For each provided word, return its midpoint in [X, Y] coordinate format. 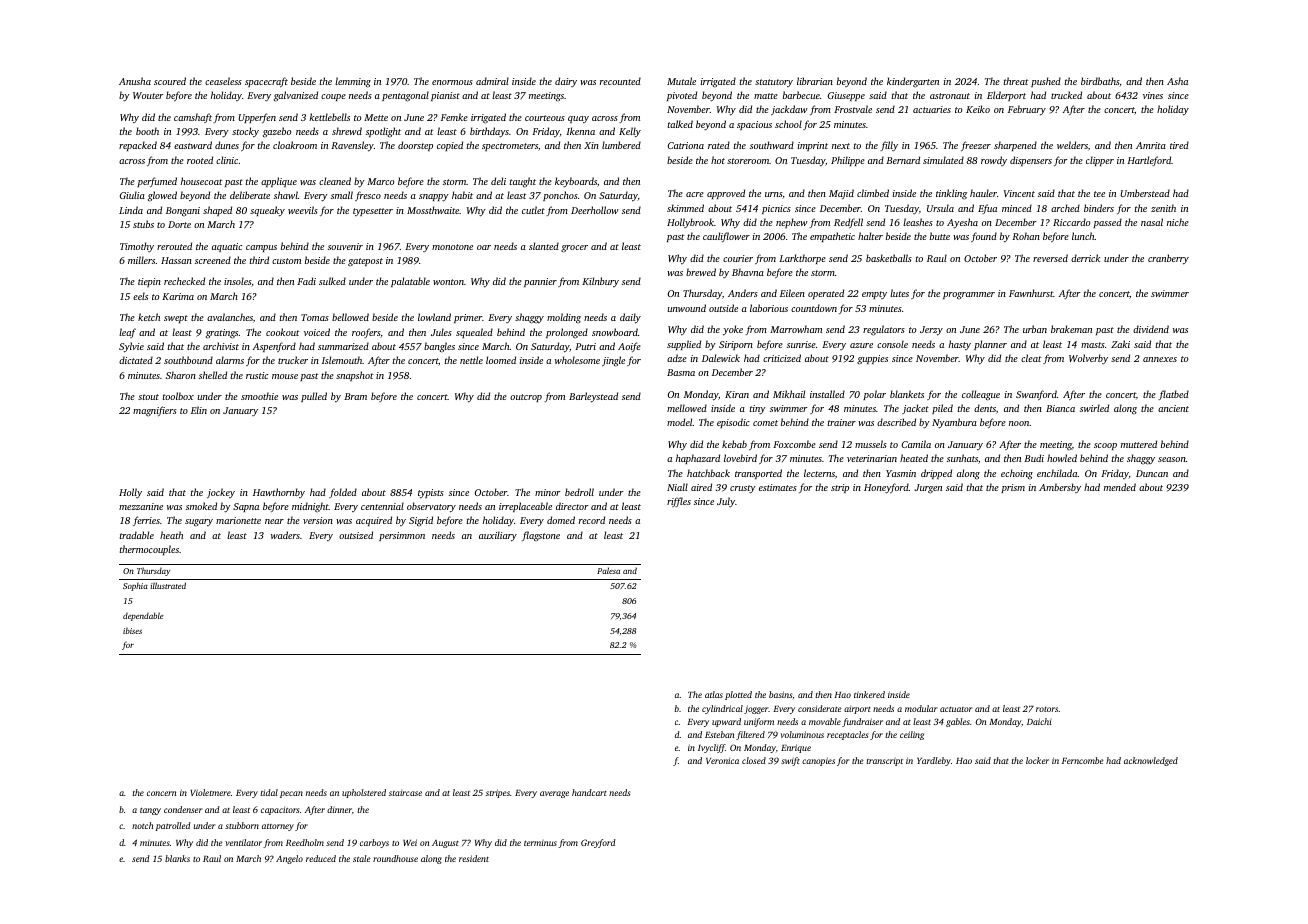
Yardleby [934, 761]
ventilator [243, 842]
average [554, 794]
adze [677, 358]
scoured [170, 81]
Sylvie [131, 347]
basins [780, 694]
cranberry [1168, 259]
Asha [1177, 81]
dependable [143, 616]
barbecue [801, 95]
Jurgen [928, 489]
